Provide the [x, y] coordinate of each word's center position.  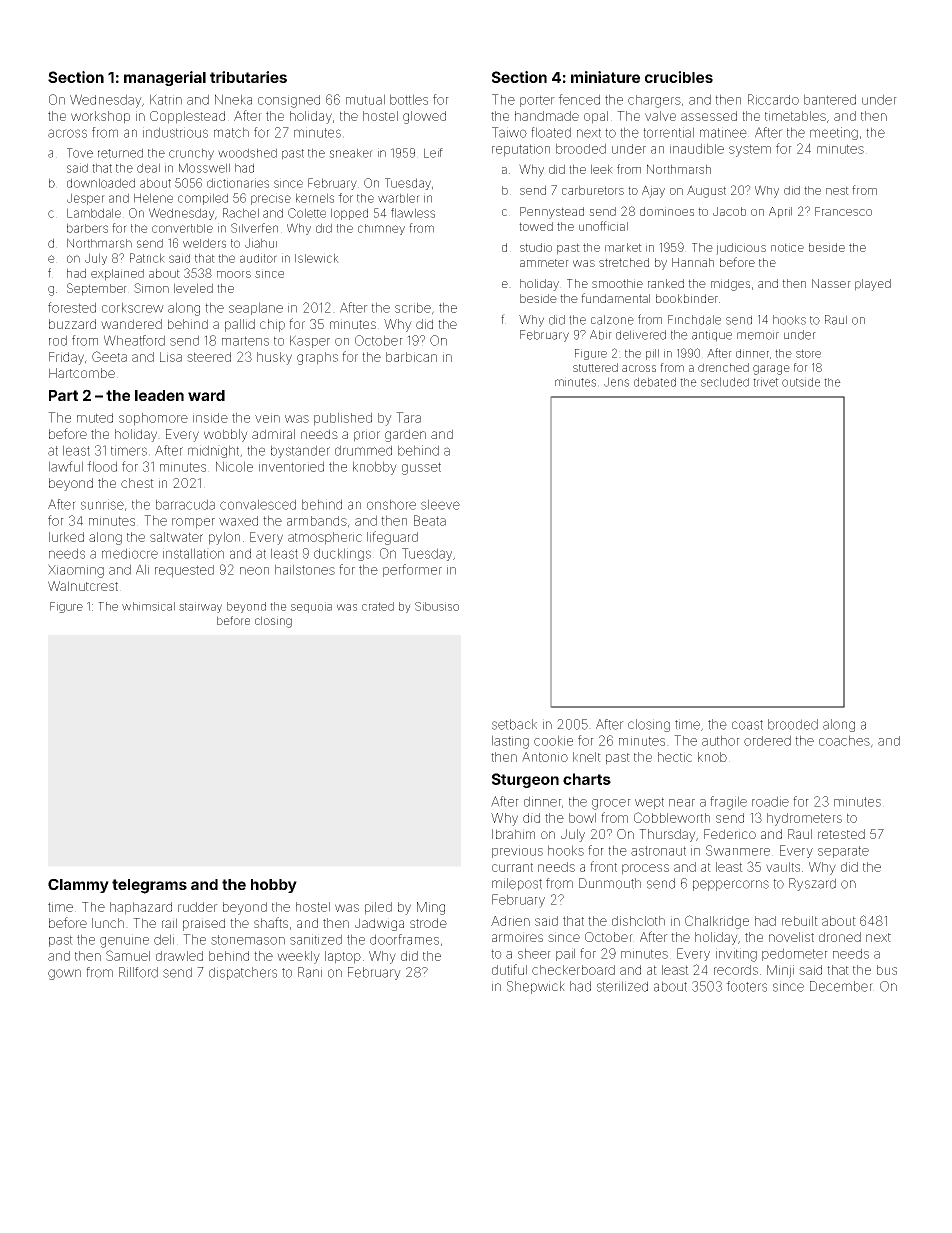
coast [747, 725]
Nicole [234, 466]
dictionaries [238, 183]
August [706, 191]
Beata [430, 520]
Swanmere [738, 850]
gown [64, 974]
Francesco [843, 211]
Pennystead [552, 213]
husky [274, 358]
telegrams [149, 886]
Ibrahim [513, 834]
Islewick [317, 258]
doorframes [404, 939]
